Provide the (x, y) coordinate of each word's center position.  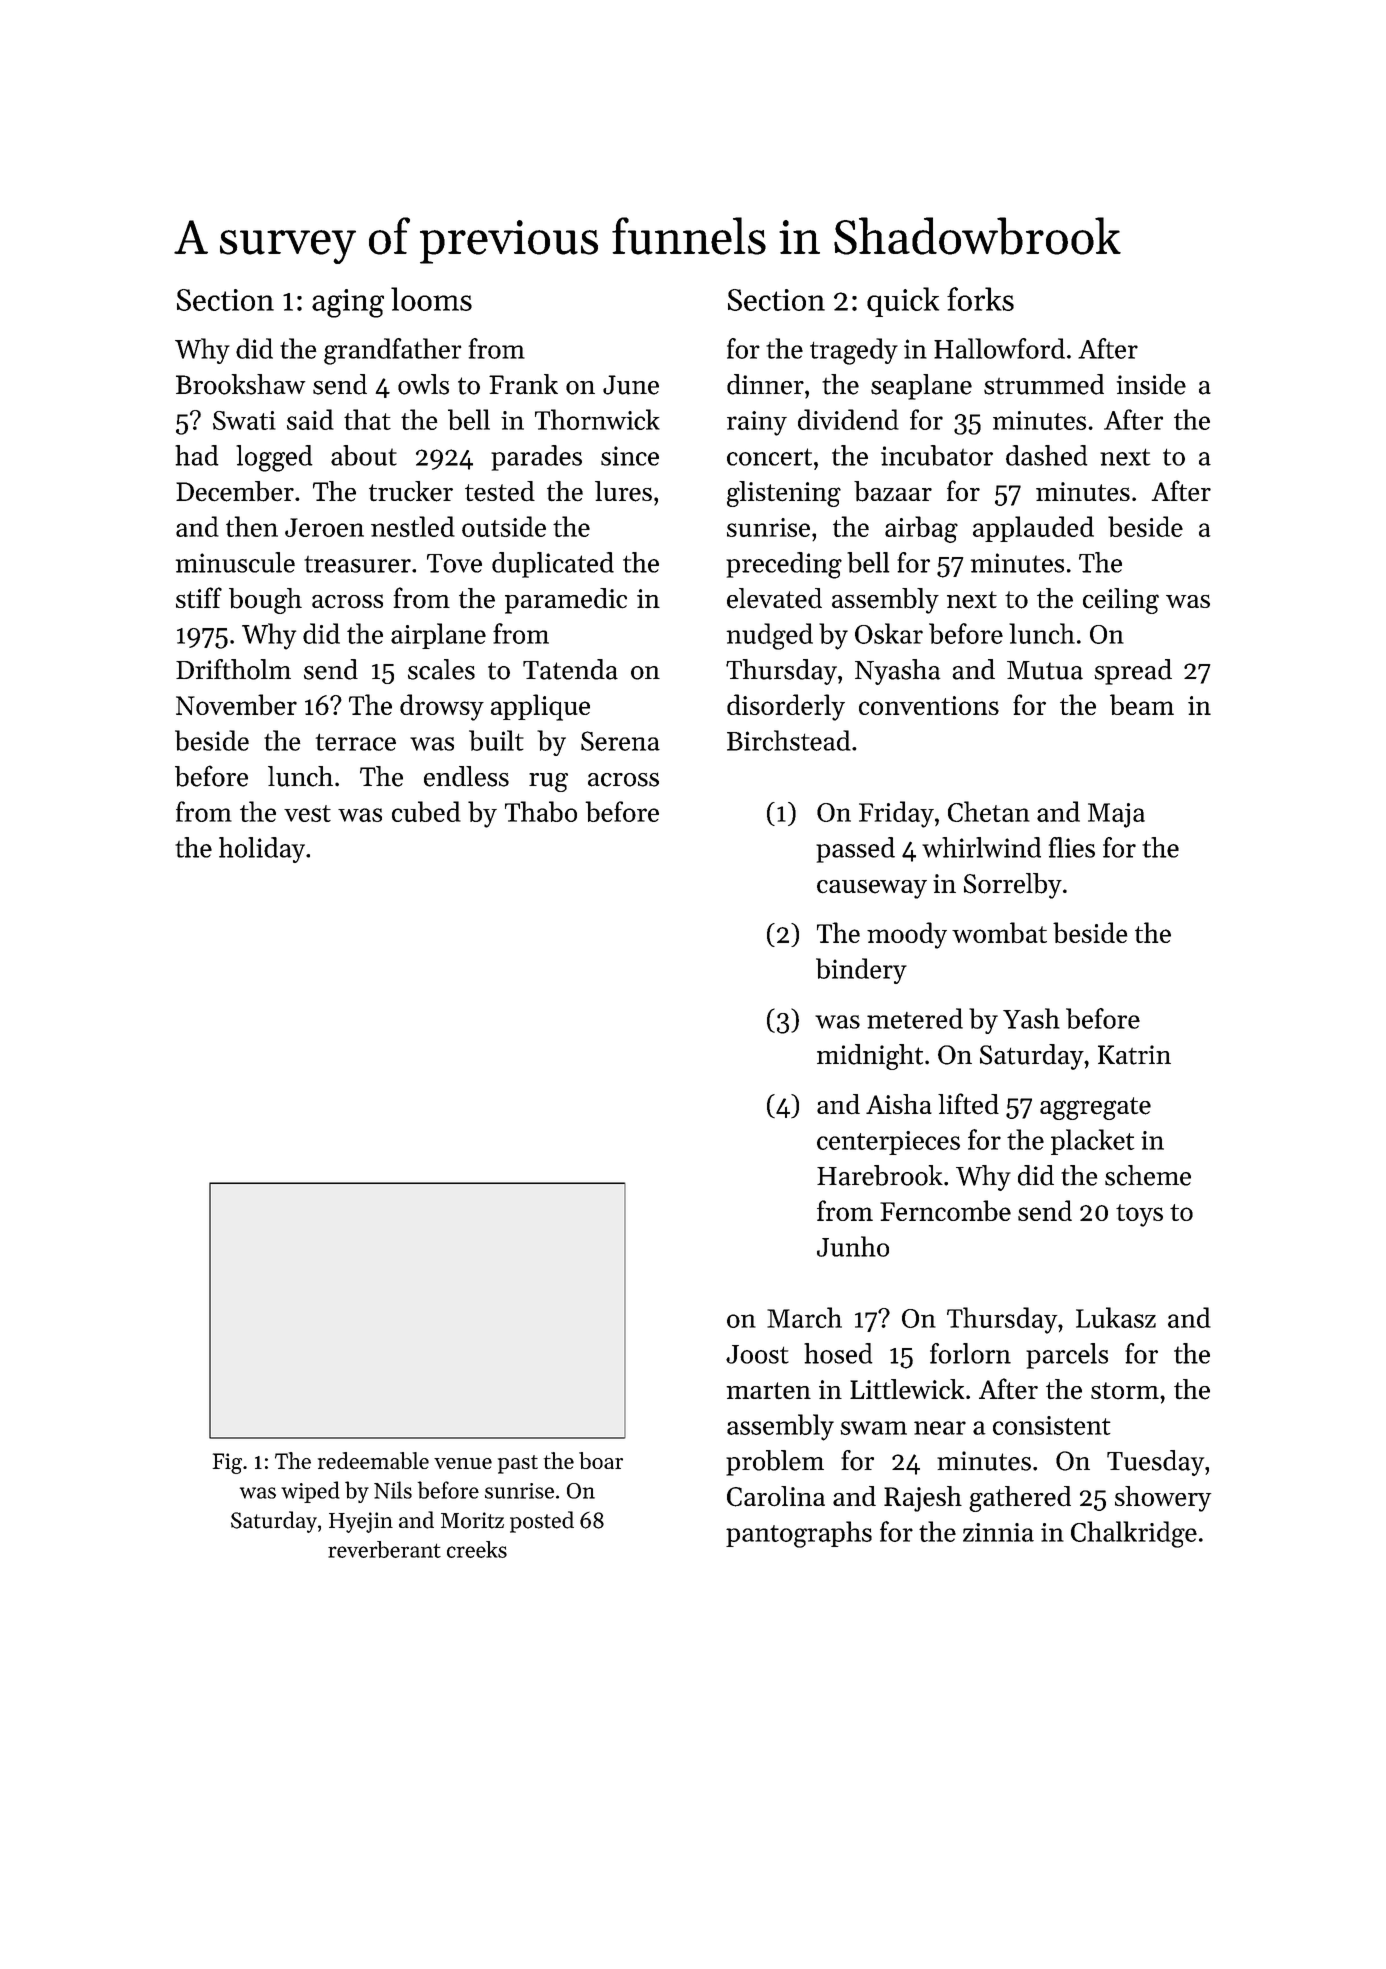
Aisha (899, 1104)
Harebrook (880, 1175)
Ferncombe (945, 1210)
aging (348, 303)
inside (1151, 384)
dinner (765, 384)
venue (463, 1463)
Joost (757, 1354)
